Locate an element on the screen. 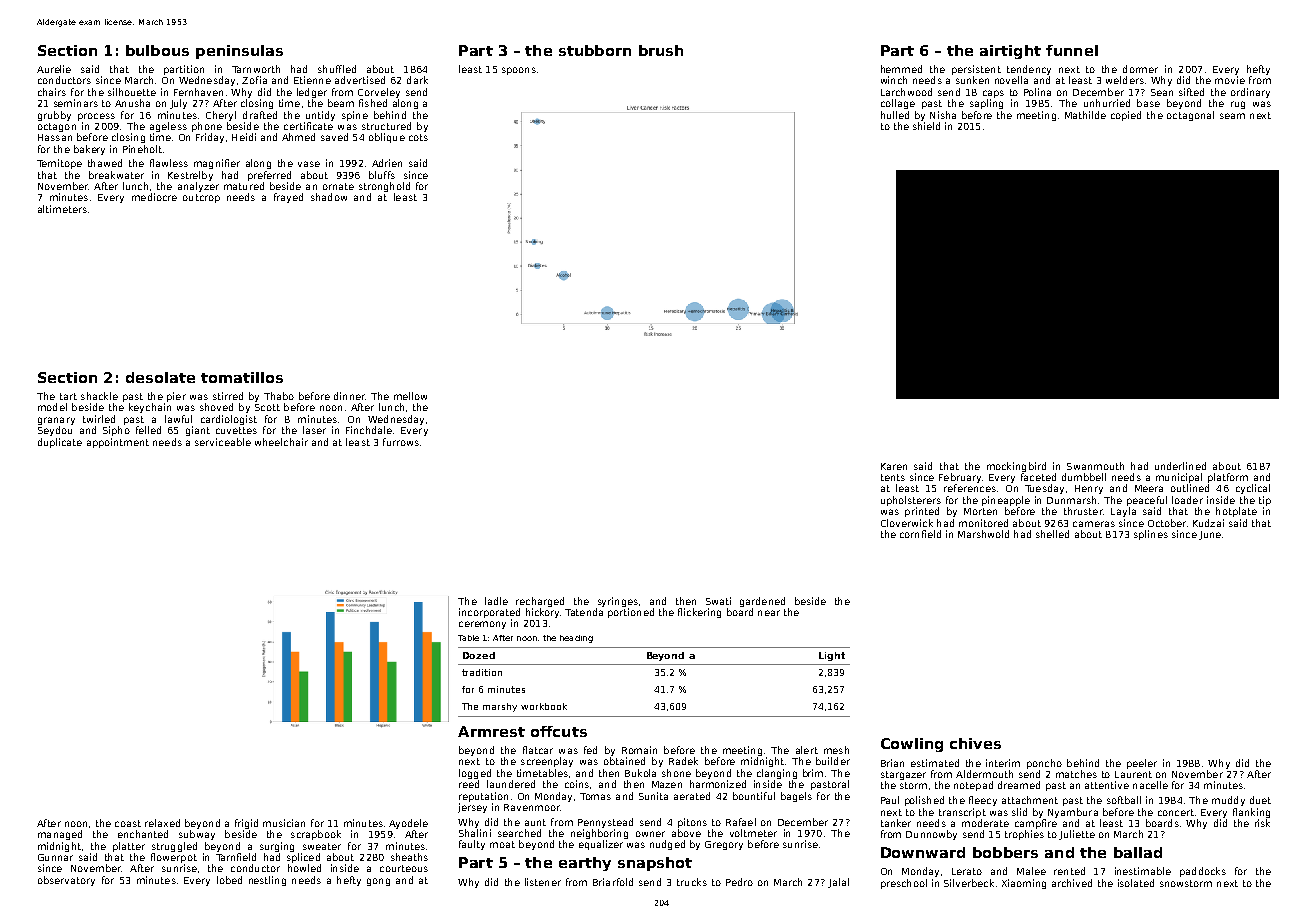  ladle is located at coordinates (496, 601).
